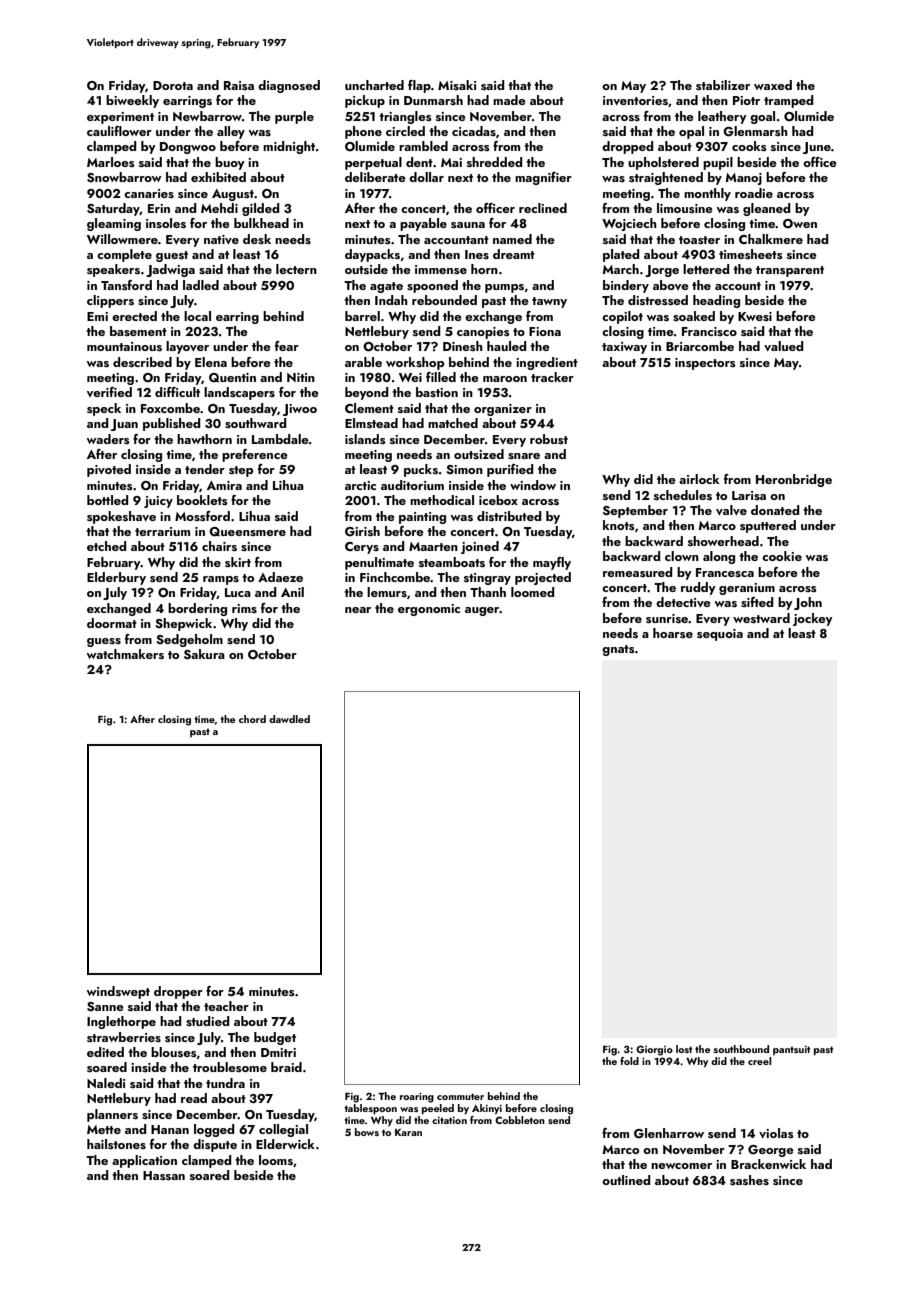 The width and height of the screenshot is (924, 1308). What do you see at coordinates (164, 1175) in the screenshot?
I see `Hassan` at bounding box center [164, 1175].
